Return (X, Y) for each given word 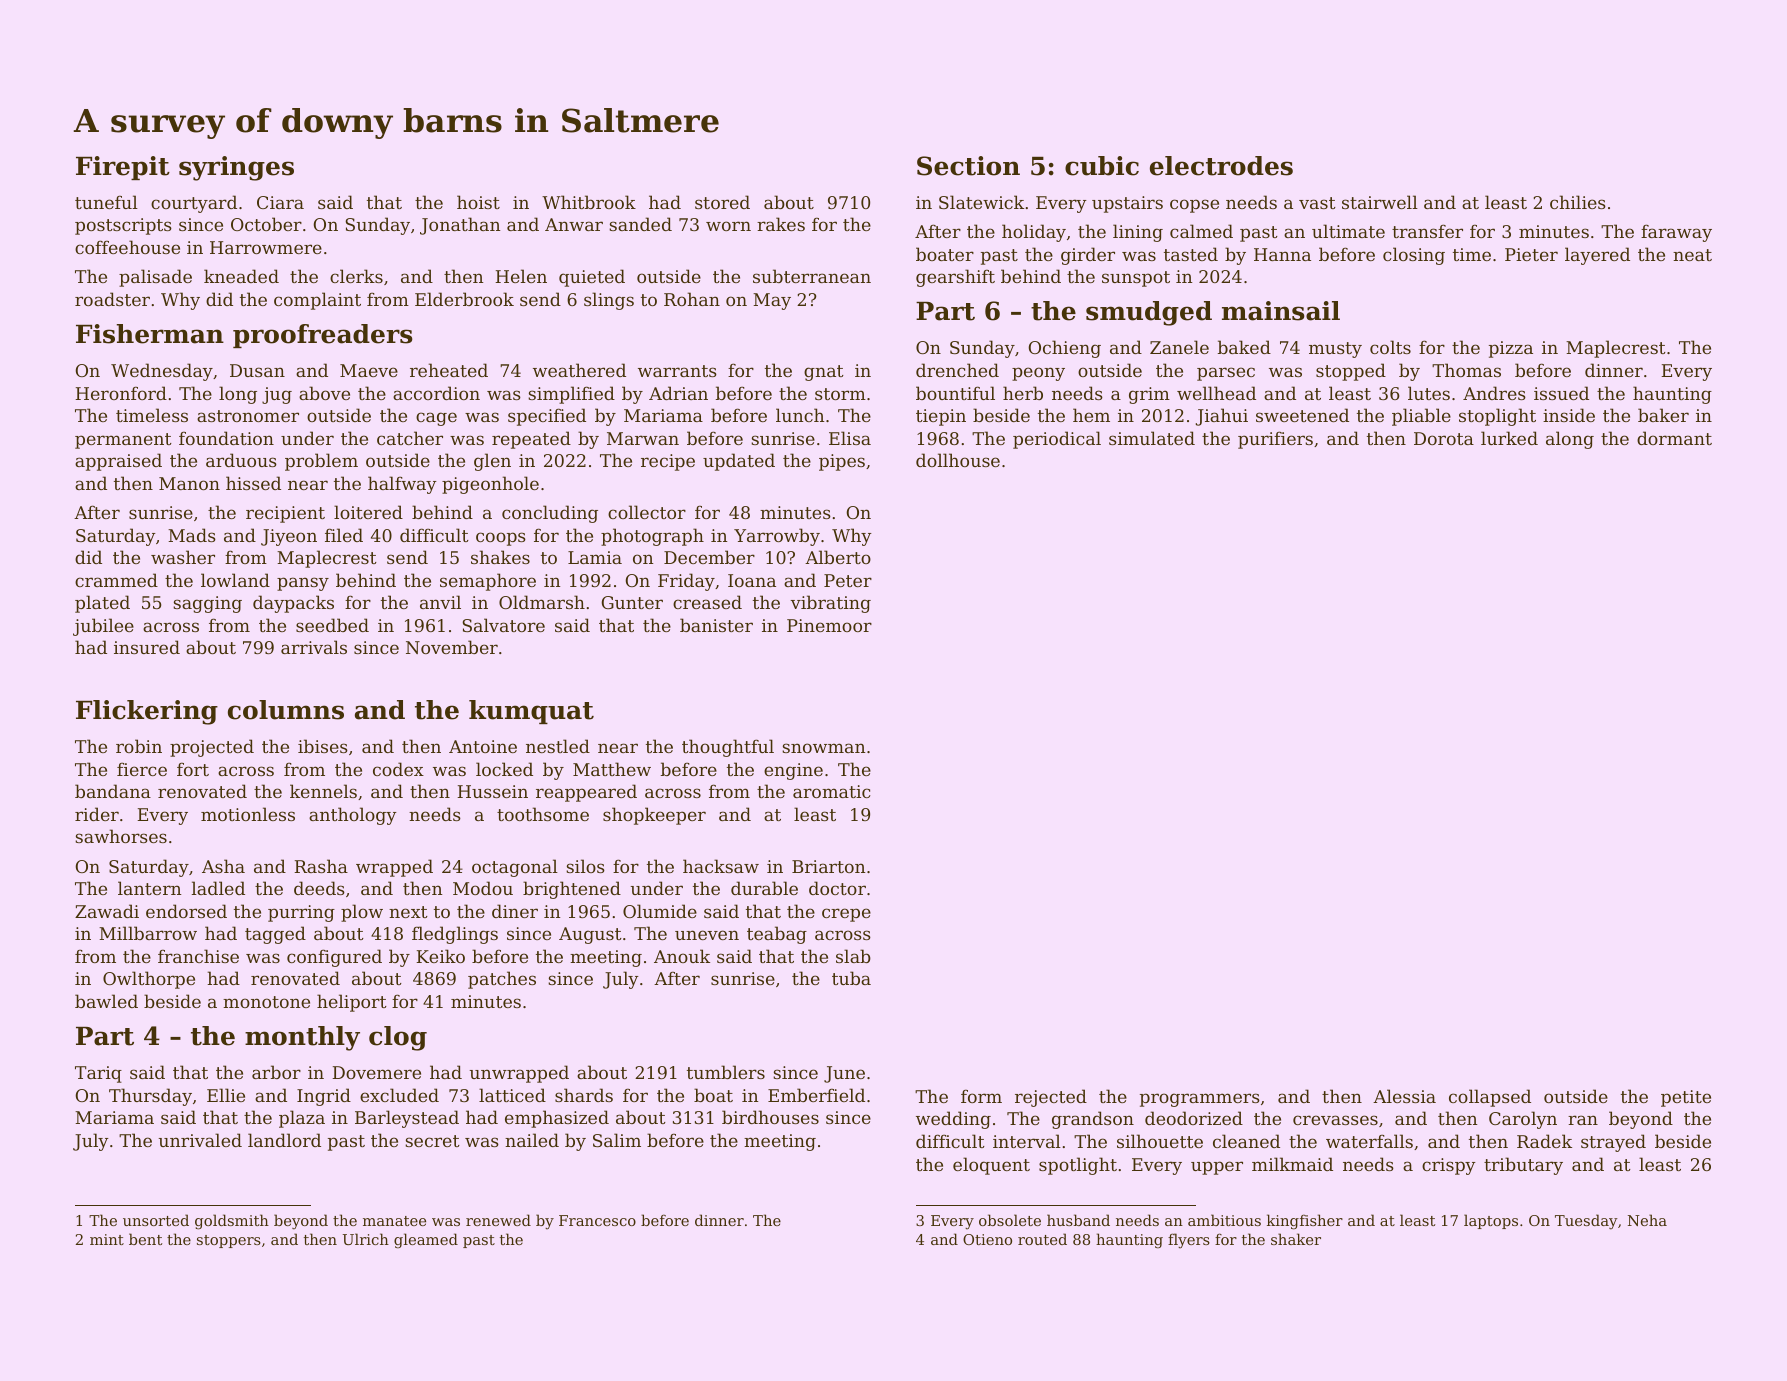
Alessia (1404, 1096)
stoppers (229, 1241)
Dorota (1444, 438)
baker (1663, 415)
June (844, 1074)
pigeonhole (490, 485)
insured (147, 647)
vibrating (831, 604)
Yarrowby (777, 537)
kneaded (241, 276)
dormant (1674, 438)
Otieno (987, 1239)
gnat (824, 373)
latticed (512, 1095)
